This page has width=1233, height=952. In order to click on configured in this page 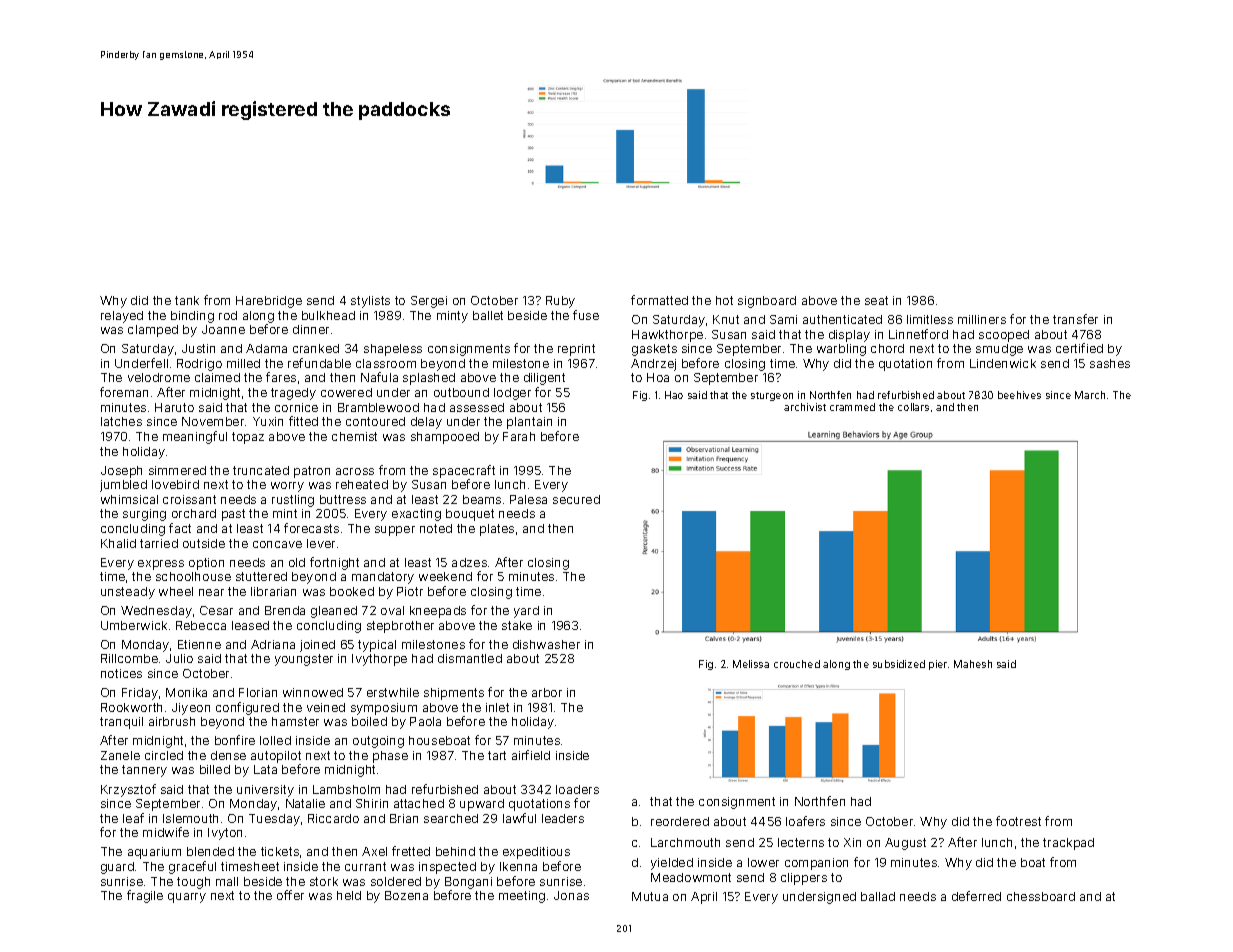, I will do `click(247, 708)`.
